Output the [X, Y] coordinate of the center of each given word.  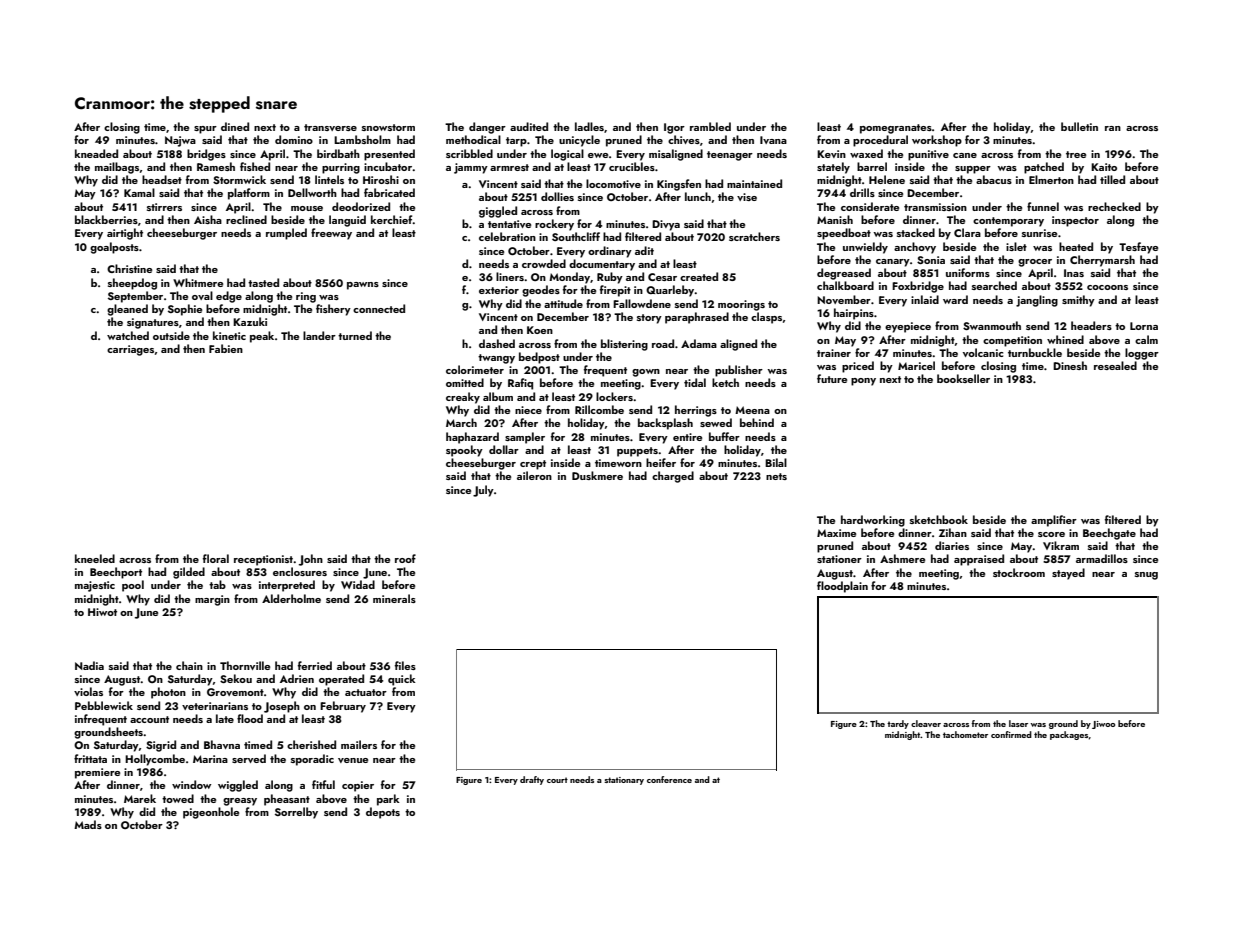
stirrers [164, 207]
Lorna [1144, 326]
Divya [666, 225]
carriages [130, 350]
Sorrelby [296, 813]
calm [1146, 339]
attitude [563, 303]
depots [383, 813]
